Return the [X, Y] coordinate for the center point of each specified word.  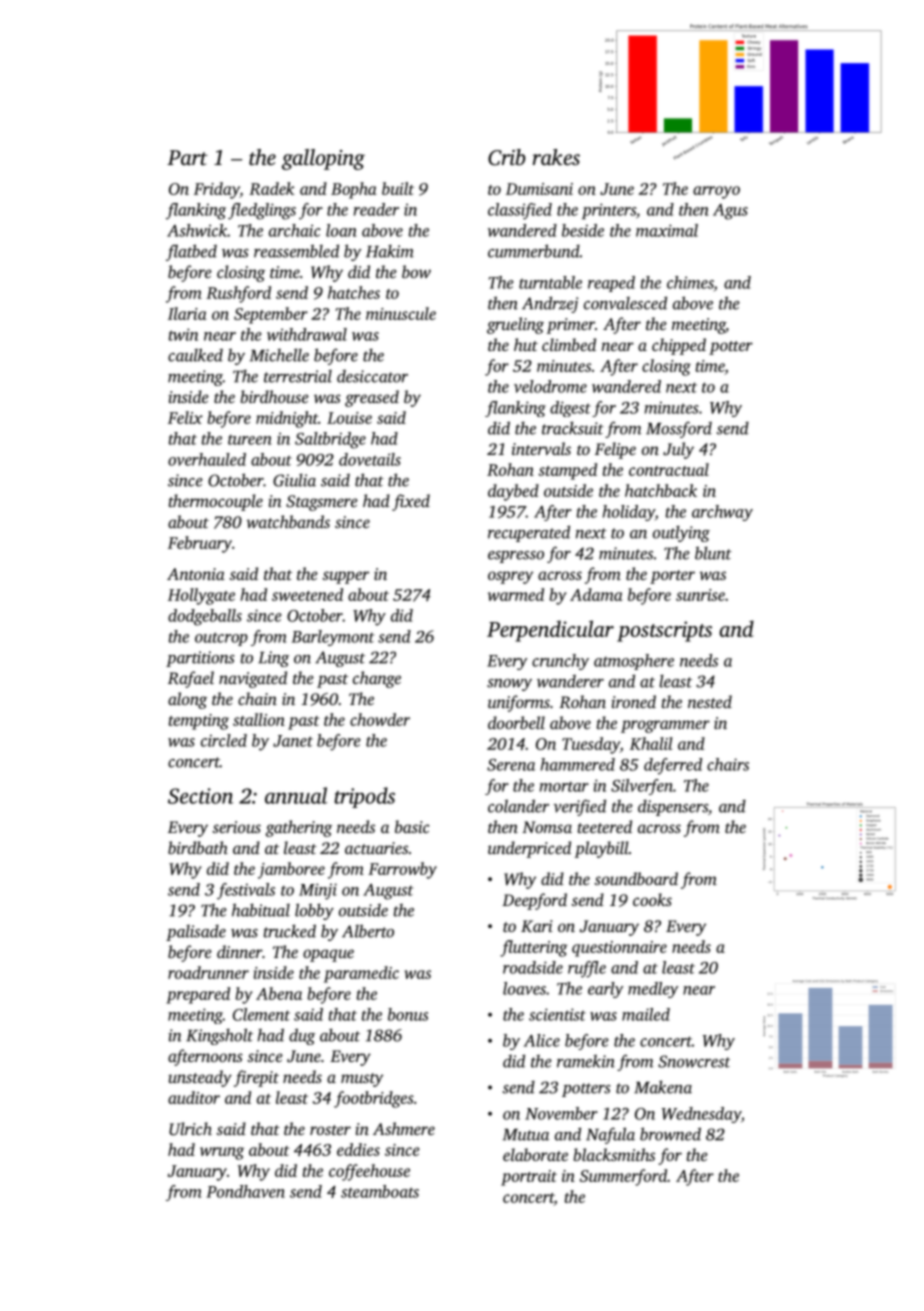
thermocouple [216, 502]
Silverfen [642, 787]
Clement [261, 1014]
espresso [516, 557]
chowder [380, 719]
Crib [507, 157]
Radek [271, 188]
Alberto [368, 931]
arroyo [716, 192]
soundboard [636, 878]
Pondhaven [245, 1191]
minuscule [401, 313]
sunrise [700, 595]
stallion [259, 719]
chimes [690, 282]
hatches [354, 292]
